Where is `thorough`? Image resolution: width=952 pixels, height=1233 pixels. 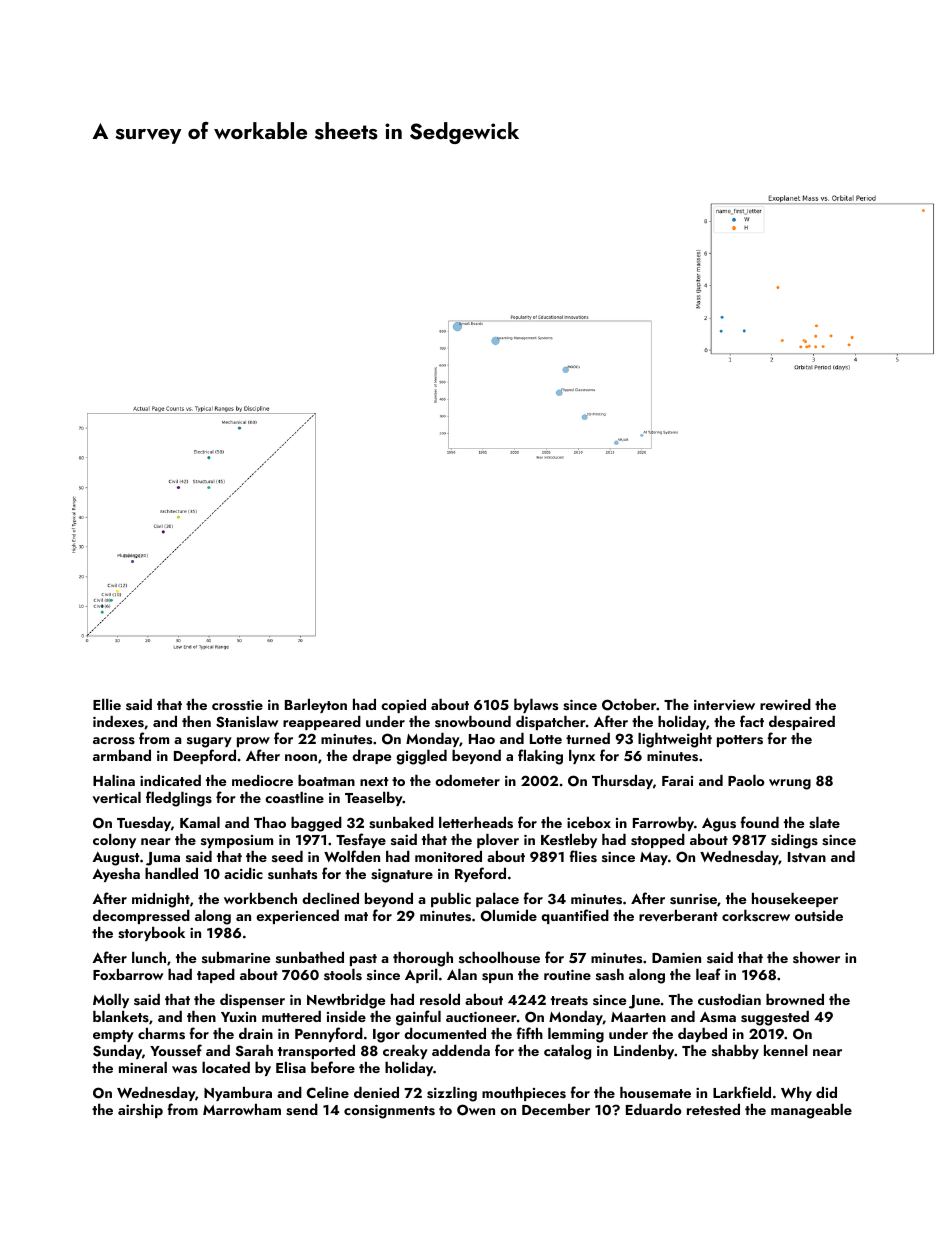 thorough is located at coordinates (423, 959).
